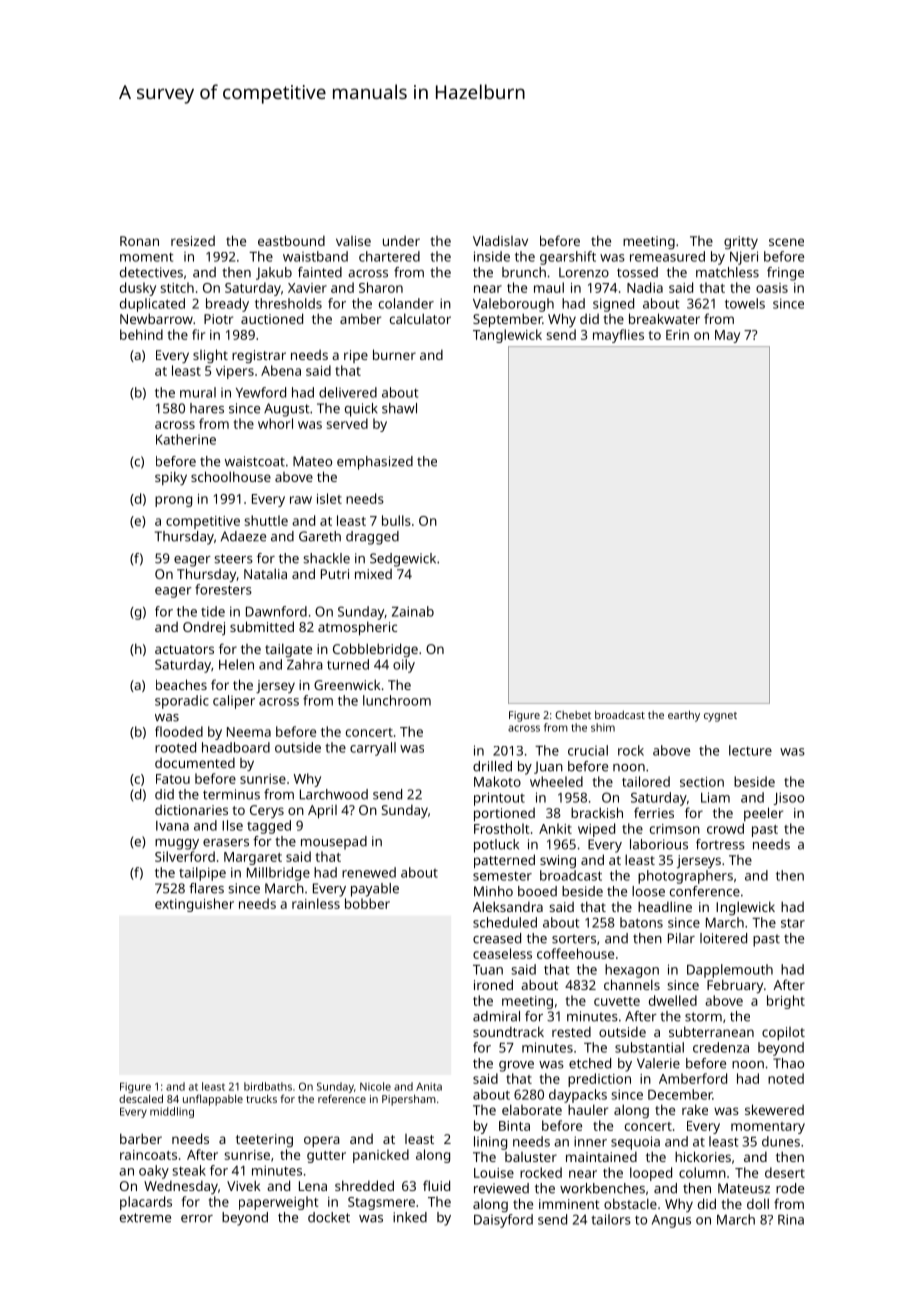 The width and height of the screenshot is (924, 1308). Describe the element at coordinates (588, 750) in the screenshot. I see `crucial` at that location.
